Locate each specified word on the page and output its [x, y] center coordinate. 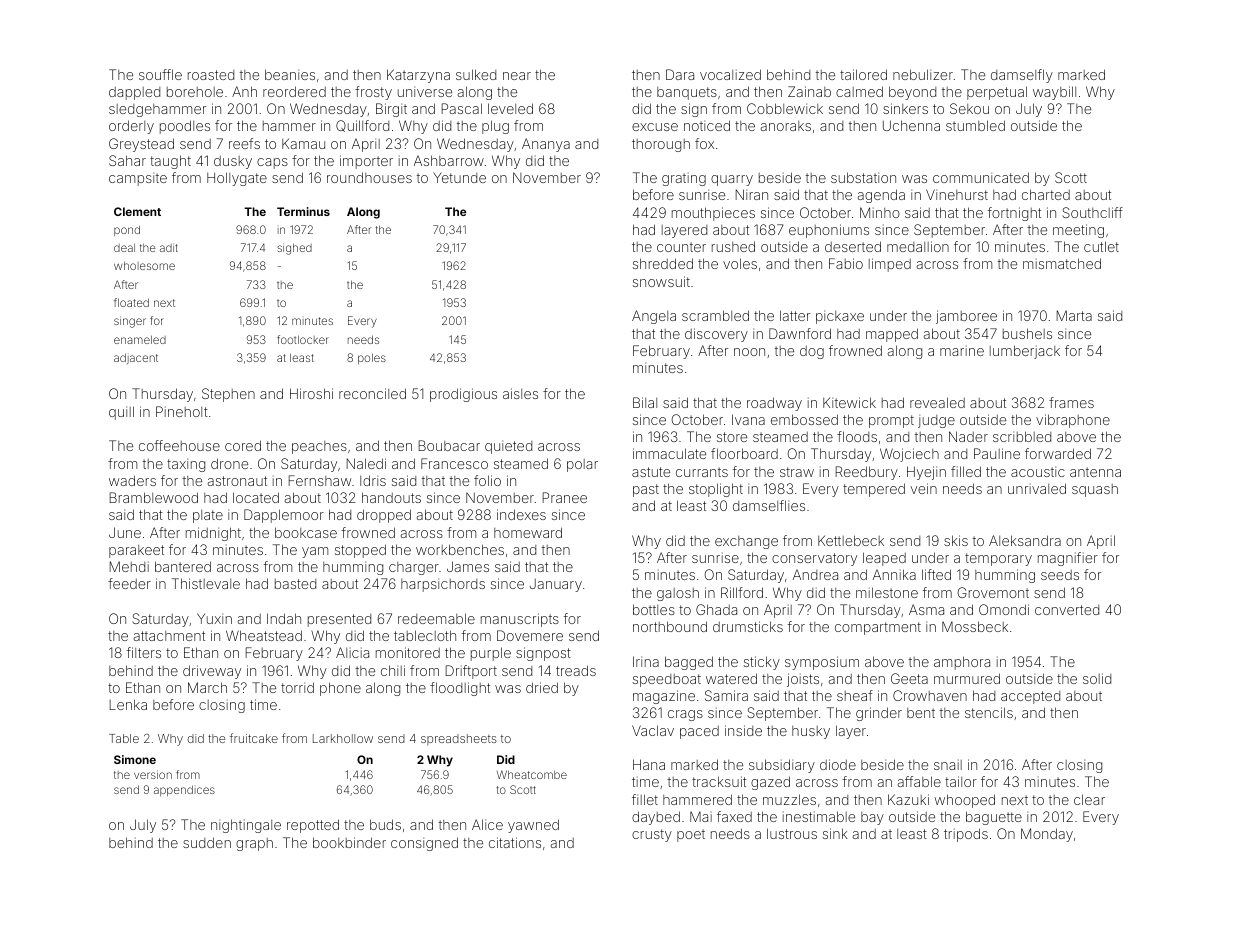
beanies [290, 74]
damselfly [1022, 76]
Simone [135, 759]
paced [699, 732]
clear [1089, 799]
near [517, 76]
